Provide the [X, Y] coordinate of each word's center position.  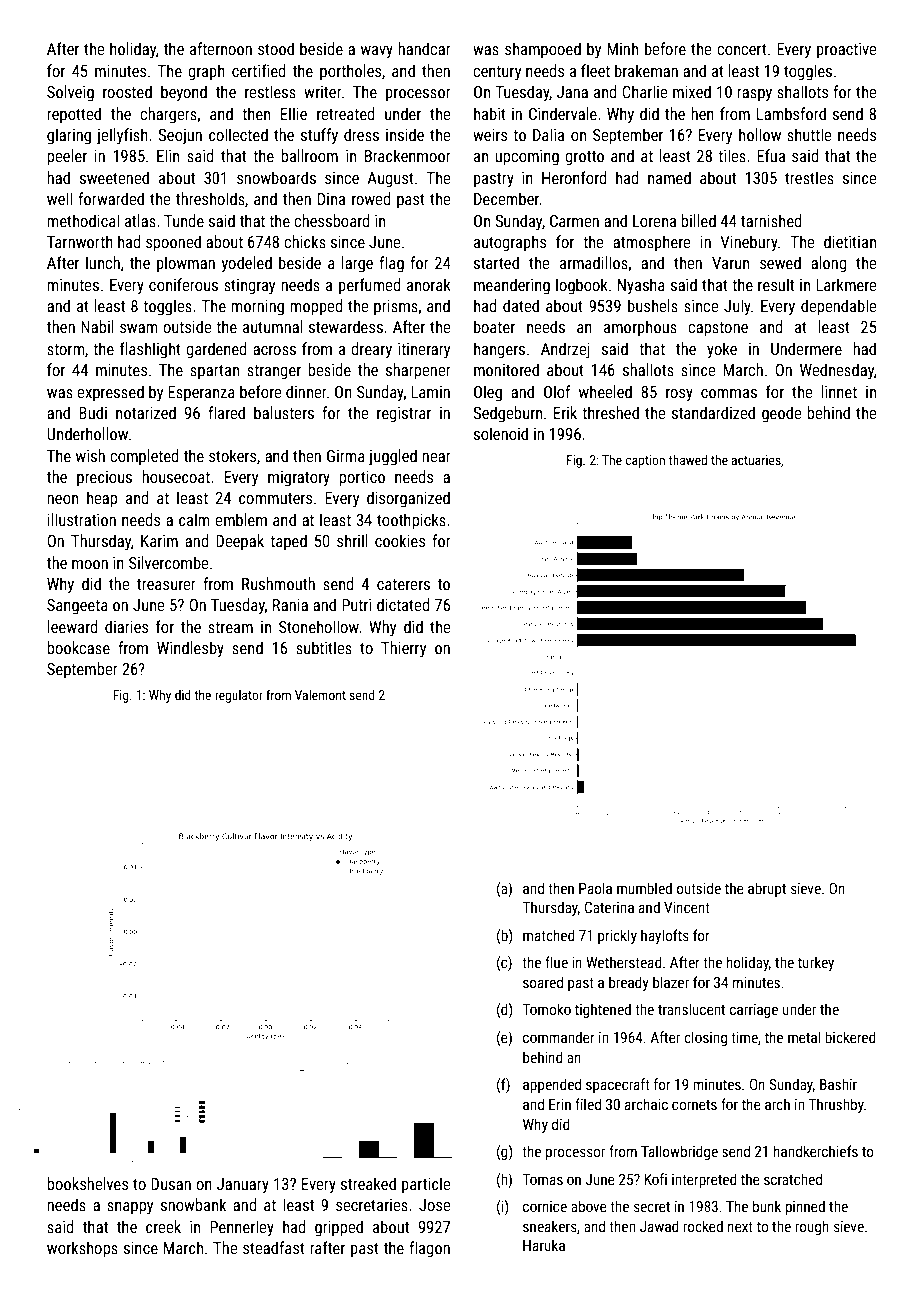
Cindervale [563, 113]
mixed [692, 91]
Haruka [544, 1245]
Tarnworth [80, 241]
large [357, 264]
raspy [754, 95]
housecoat [176, 476]
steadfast [274, 1247]
